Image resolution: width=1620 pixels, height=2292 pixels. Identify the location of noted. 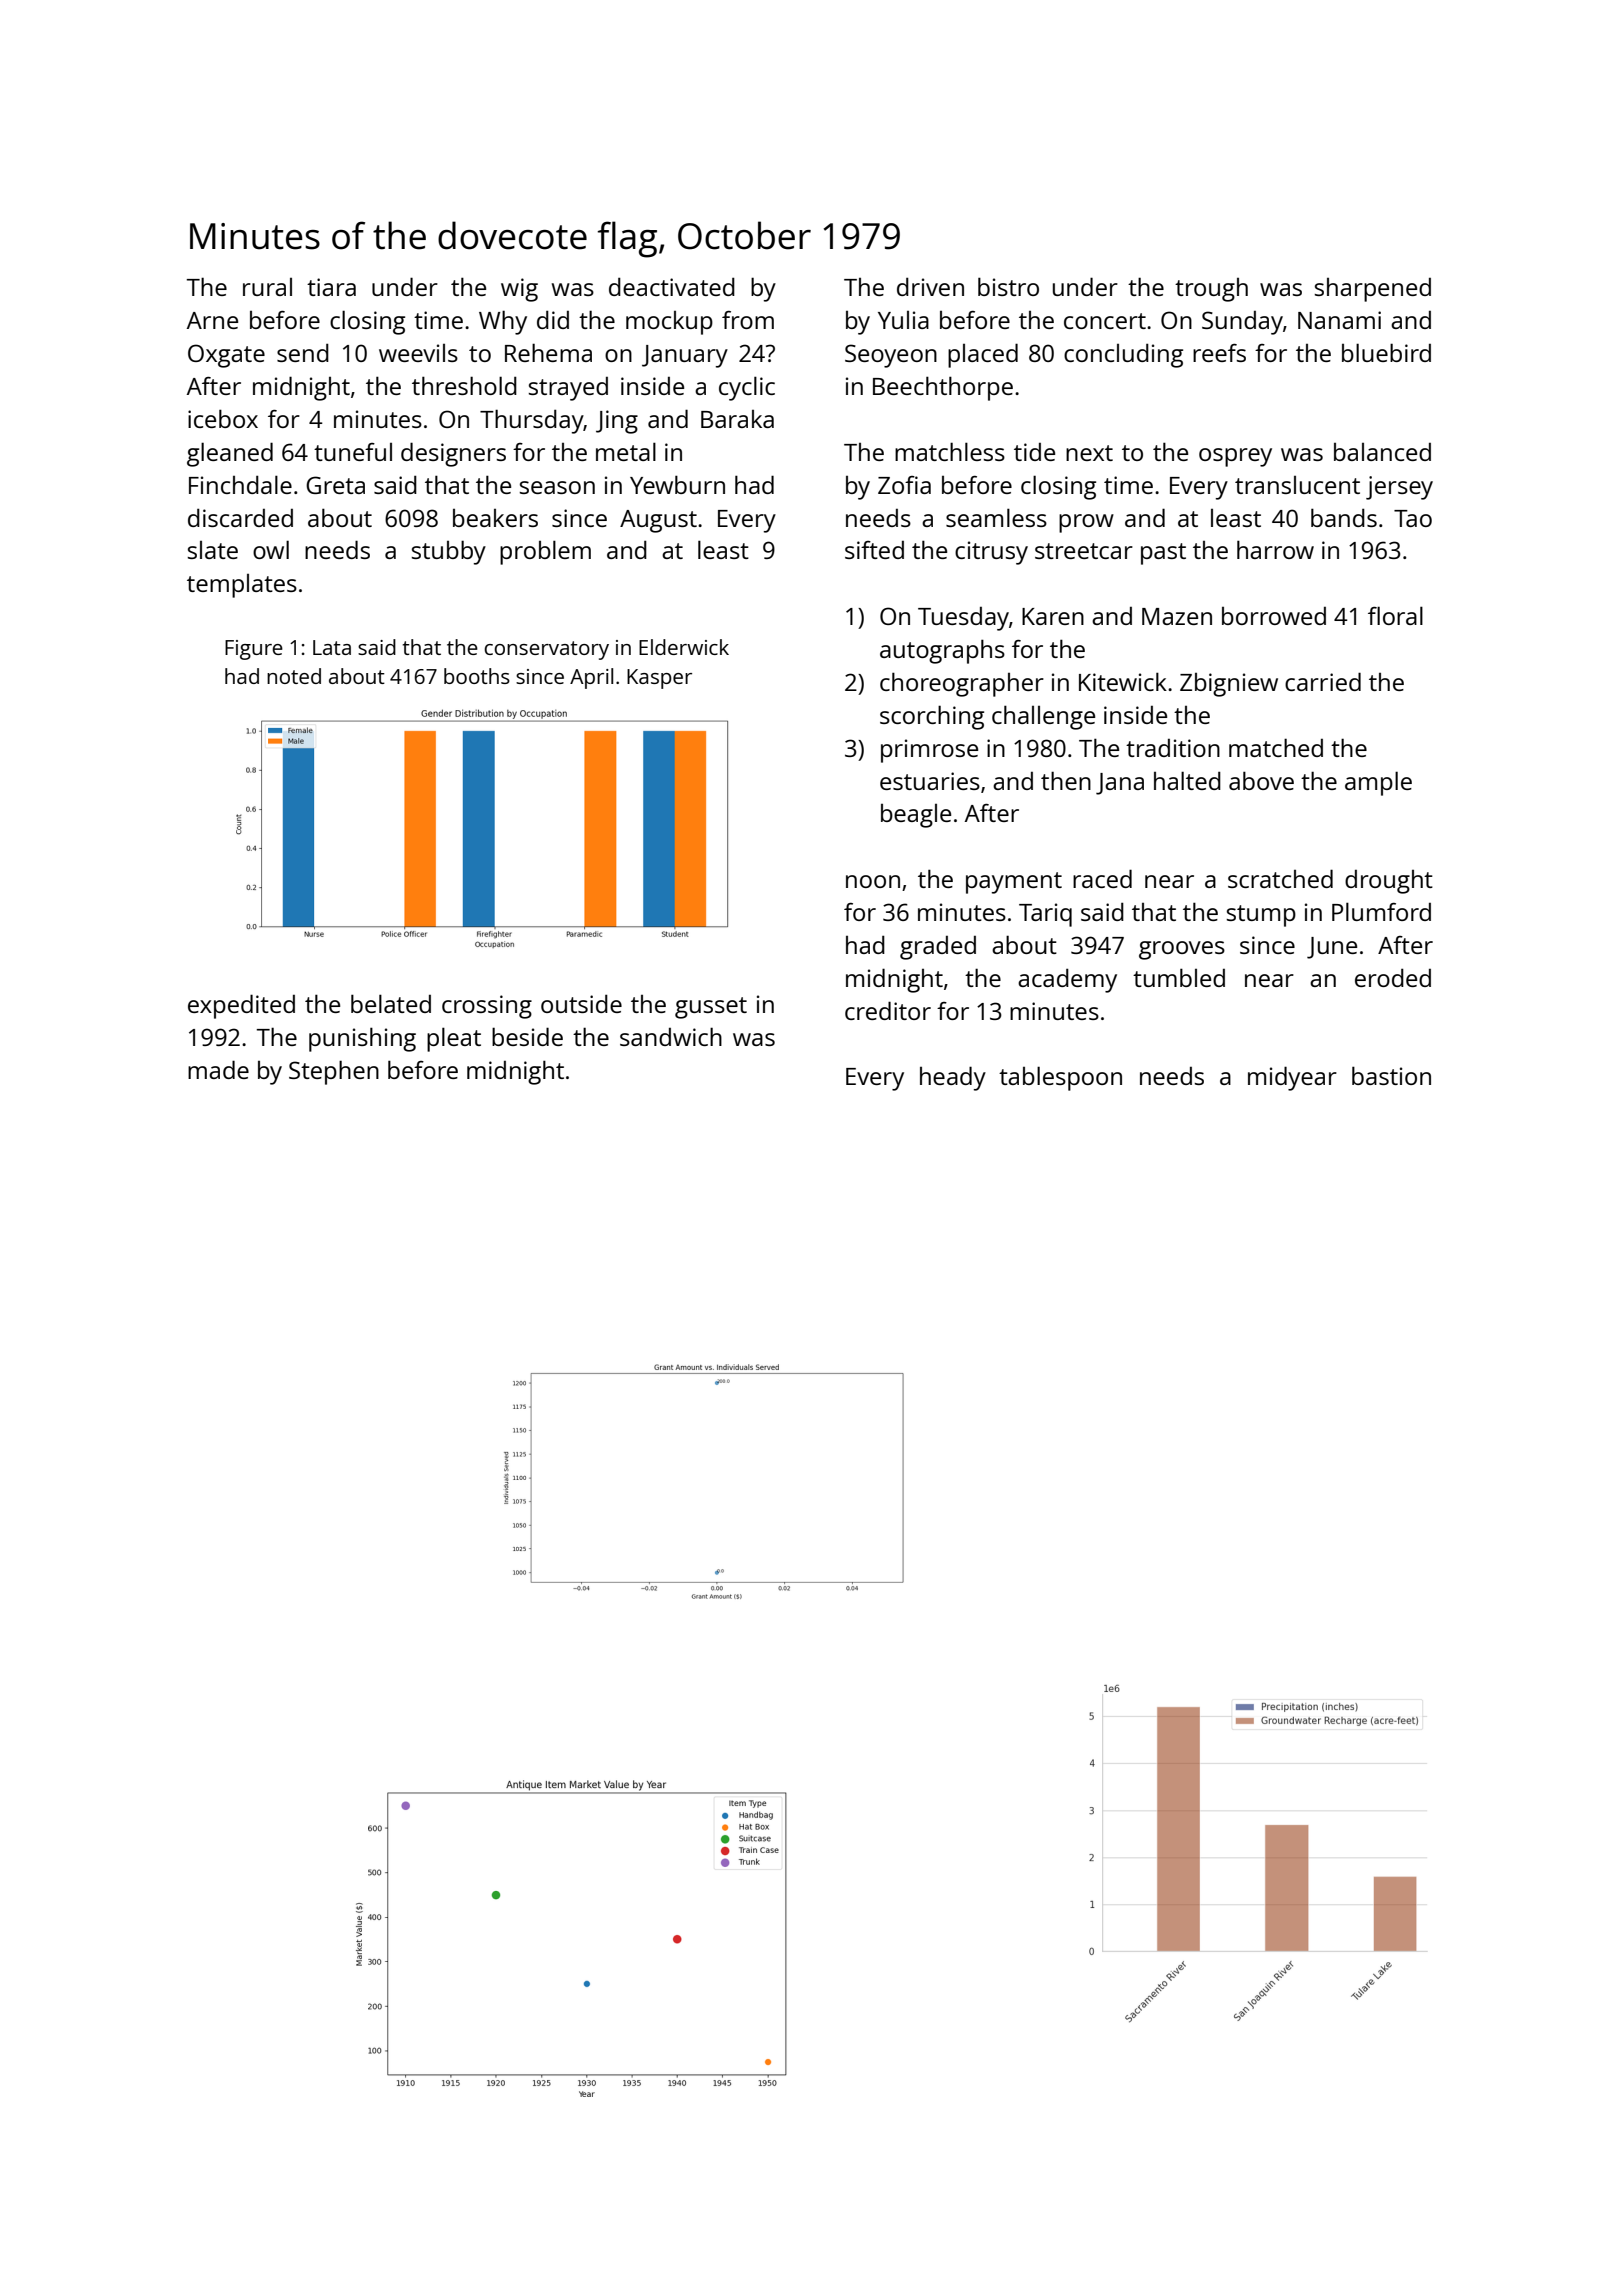
(294, 676).
